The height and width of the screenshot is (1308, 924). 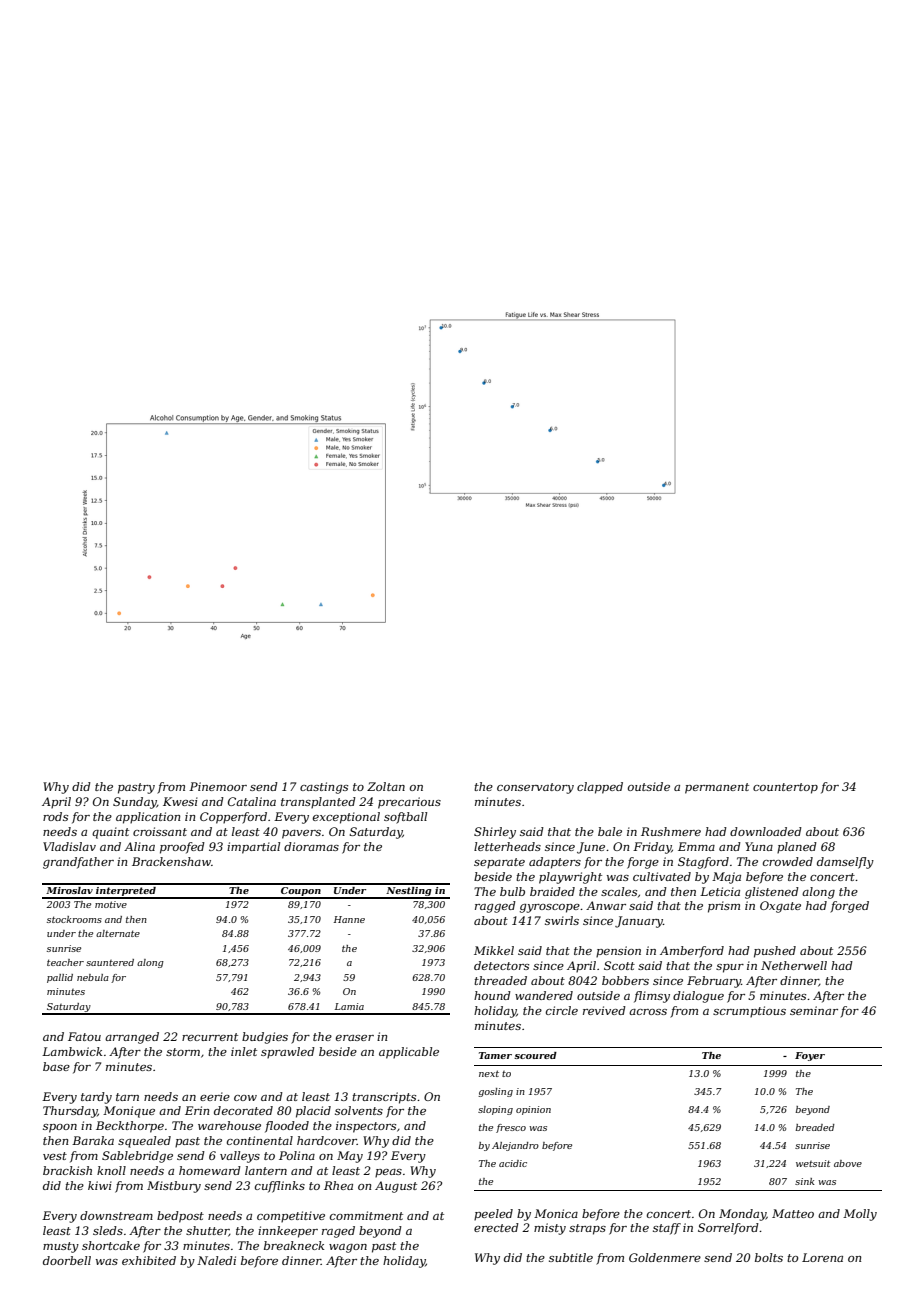 I want to click on sauntered, so click(x=110, y=962).
